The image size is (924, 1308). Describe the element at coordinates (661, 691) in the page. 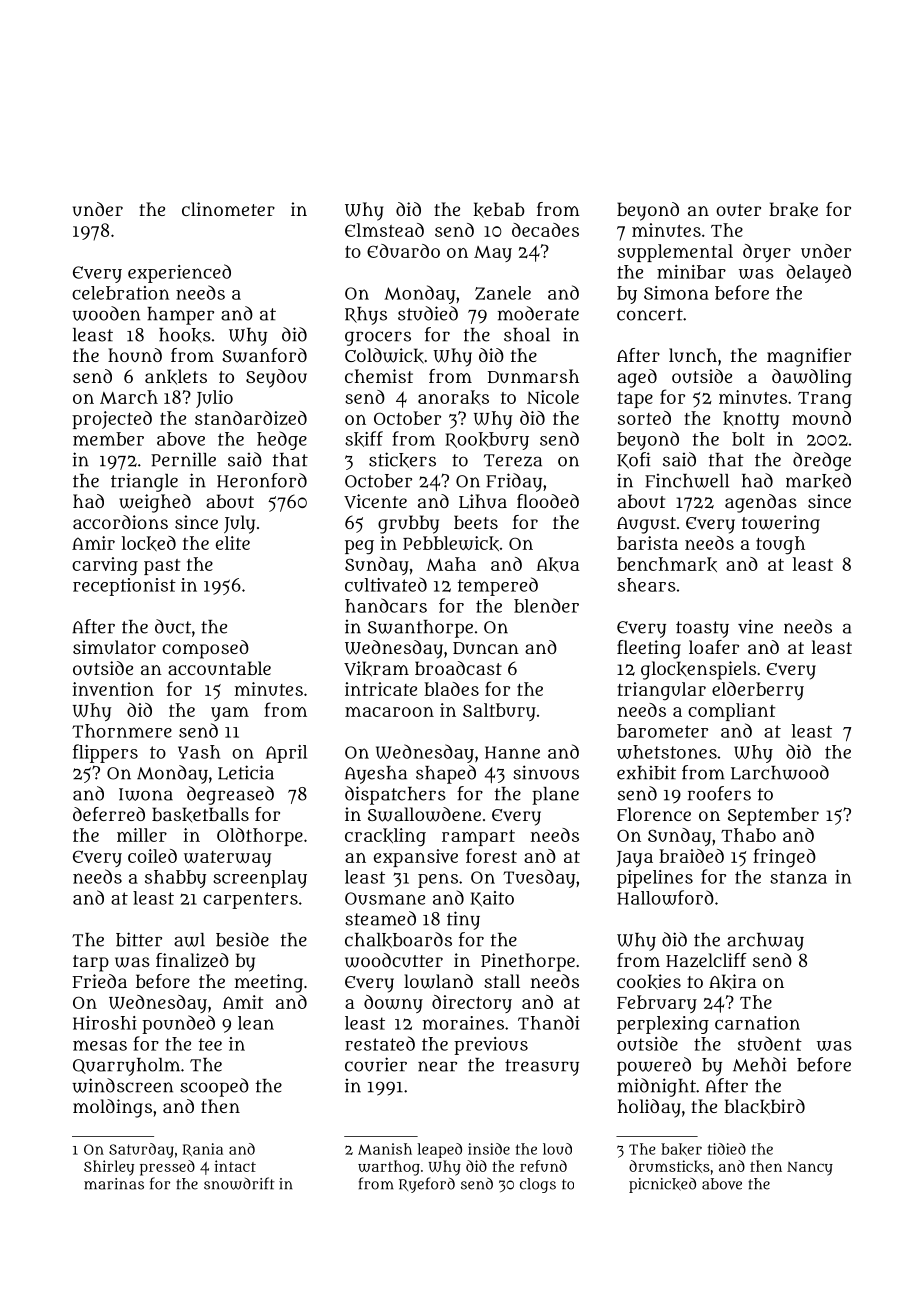

I see `triangular` at that location.
